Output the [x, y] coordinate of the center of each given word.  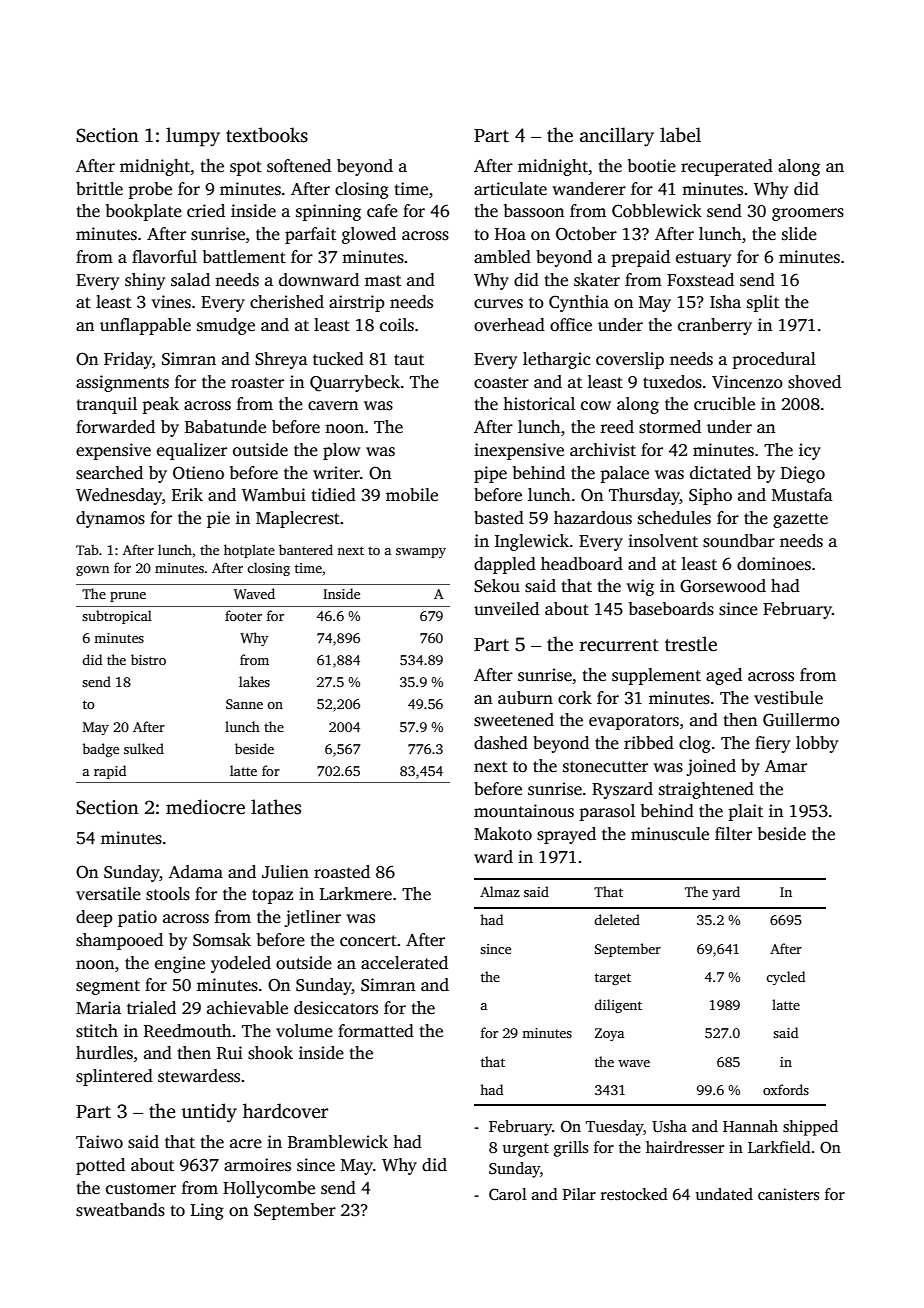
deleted [617, 919]
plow [342, 451]
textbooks [267, 135]
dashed [501, 743]
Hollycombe [269, 1189]
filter [733, 834]
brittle [99, 189]
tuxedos [672, 382]
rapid [110, 772]
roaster [257, 383]
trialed [151, 1008]
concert [368, 941]
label [680, 135]
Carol [508, 1194]
